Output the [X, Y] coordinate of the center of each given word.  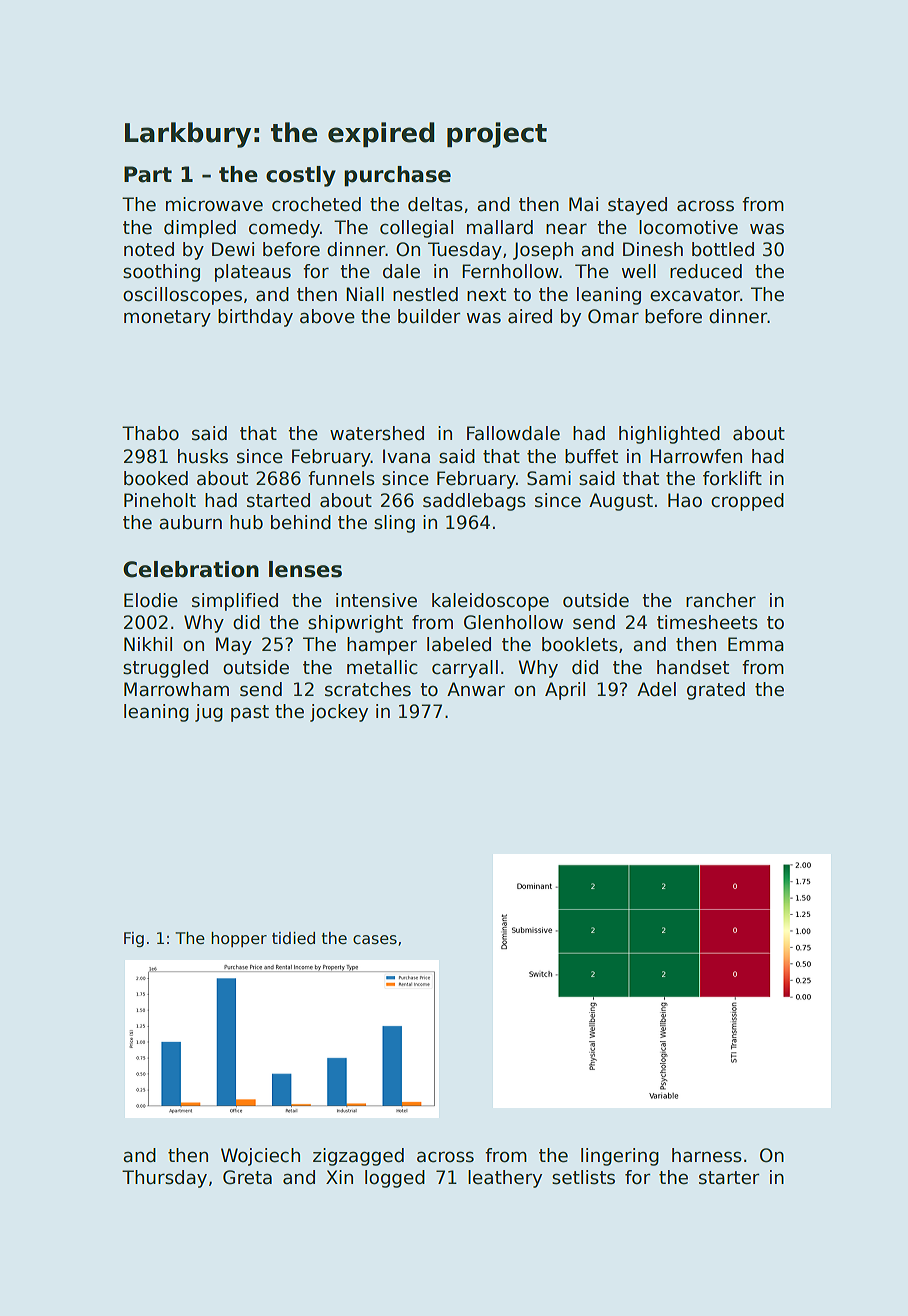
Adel [656, 689]
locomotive [688, 227]
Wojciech [260, 1157]
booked [156, 478]
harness [707, 1155]
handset [693, 667]
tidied [293, 938]
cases [375, 940]
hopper [239, 939]
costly [301, 176]
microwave [214, 204]
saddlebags [474, 502]
